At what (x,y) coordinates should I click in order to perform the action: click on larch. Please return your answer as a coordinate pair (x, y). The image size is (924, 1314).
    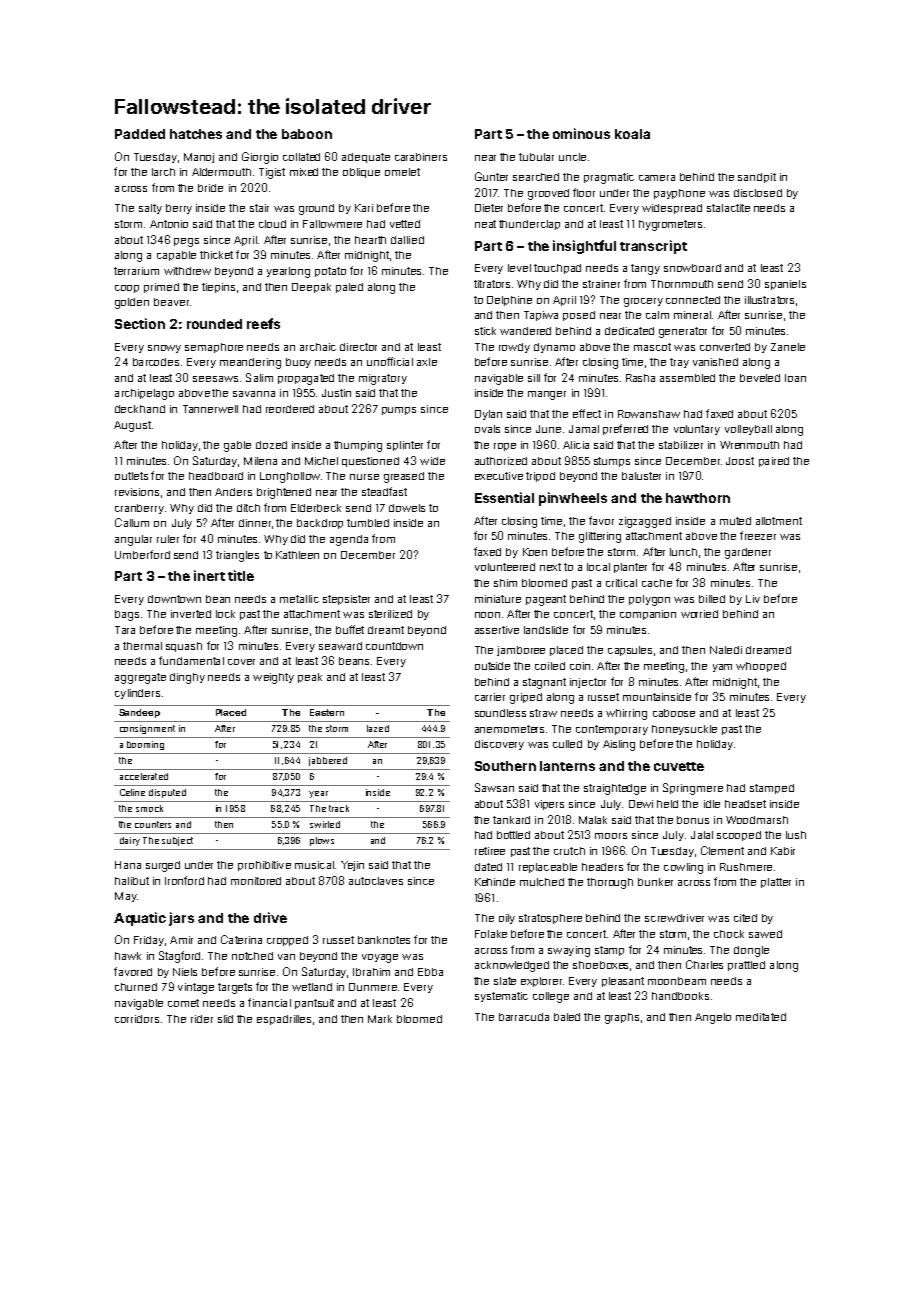
    Looking at the image, I should click on (163, 172).
